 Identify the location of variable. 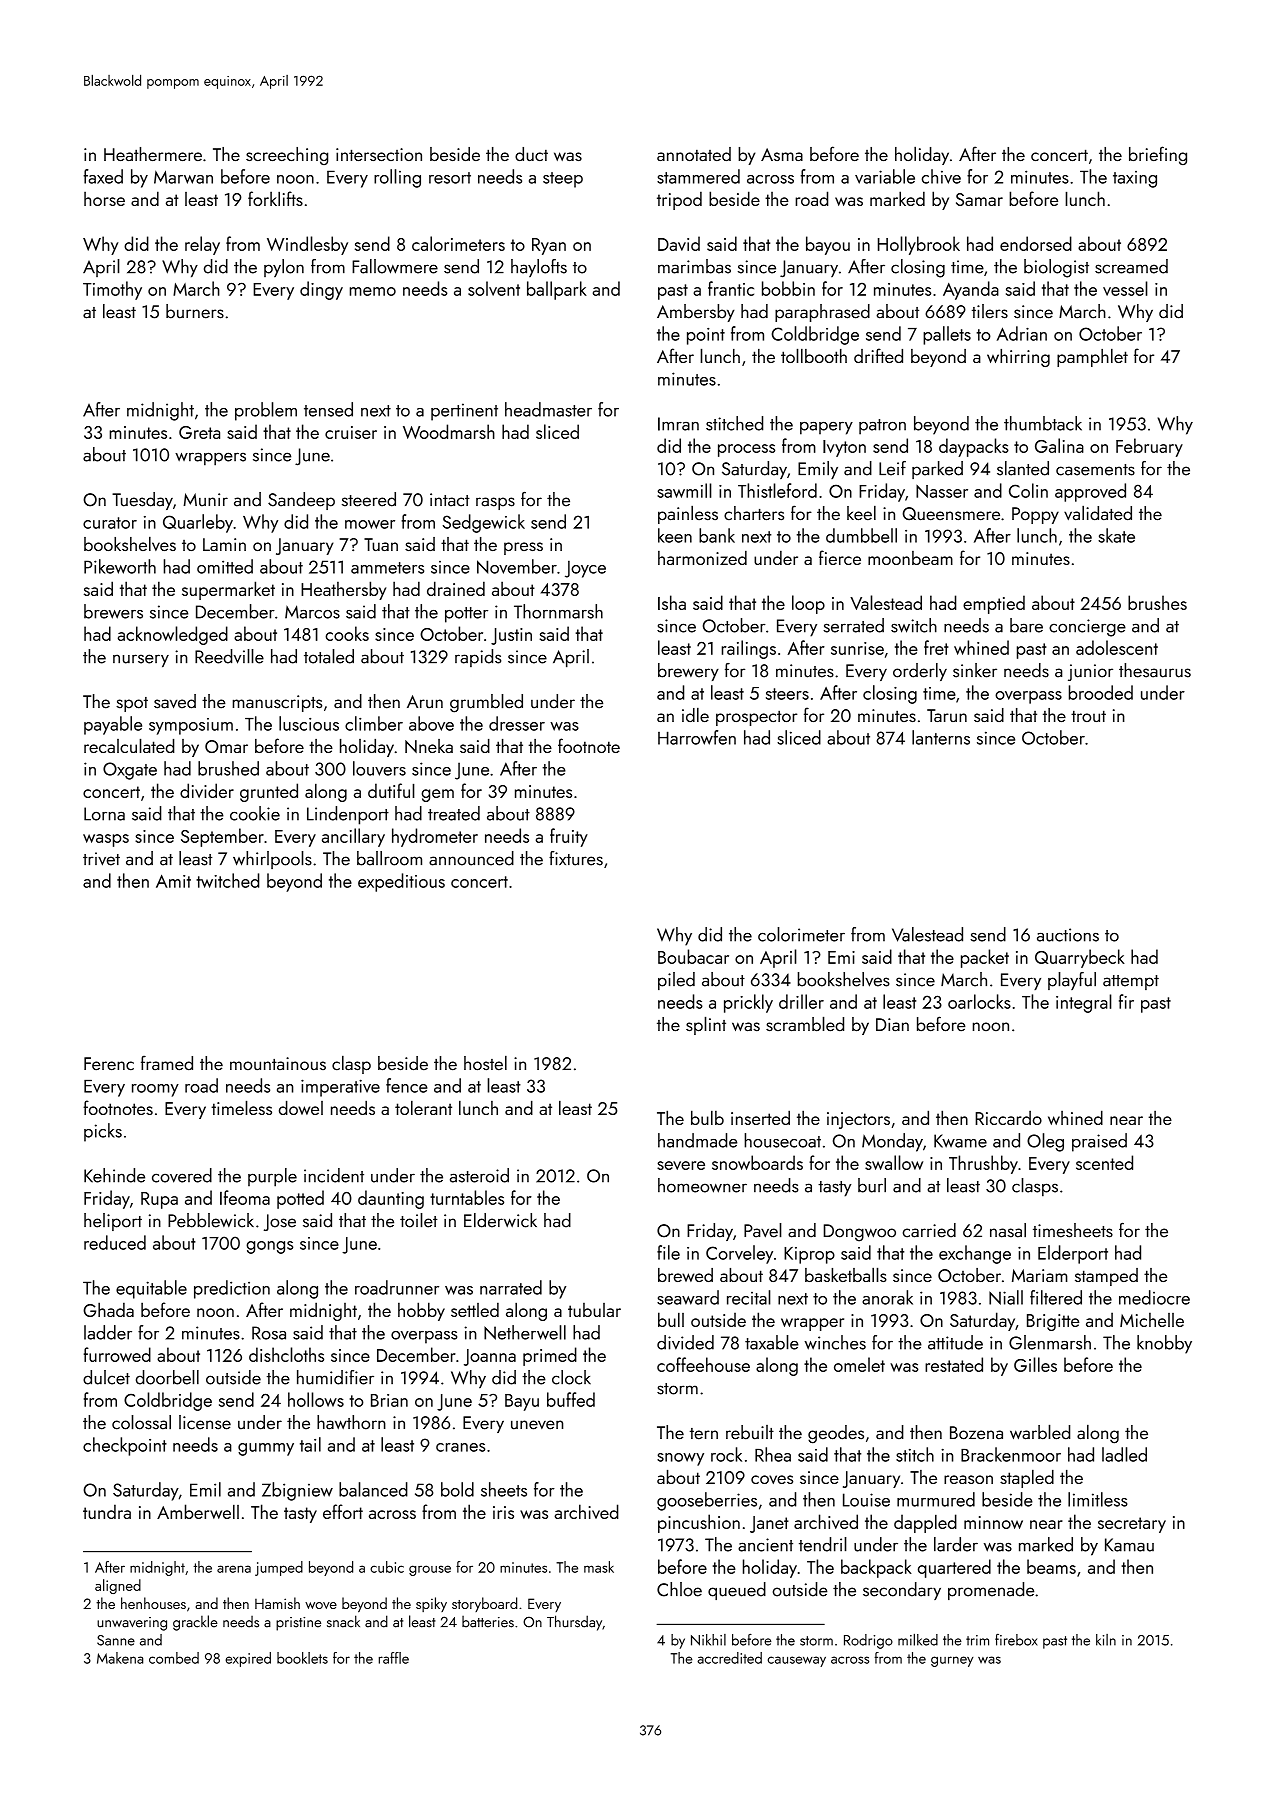
(885, 176).
